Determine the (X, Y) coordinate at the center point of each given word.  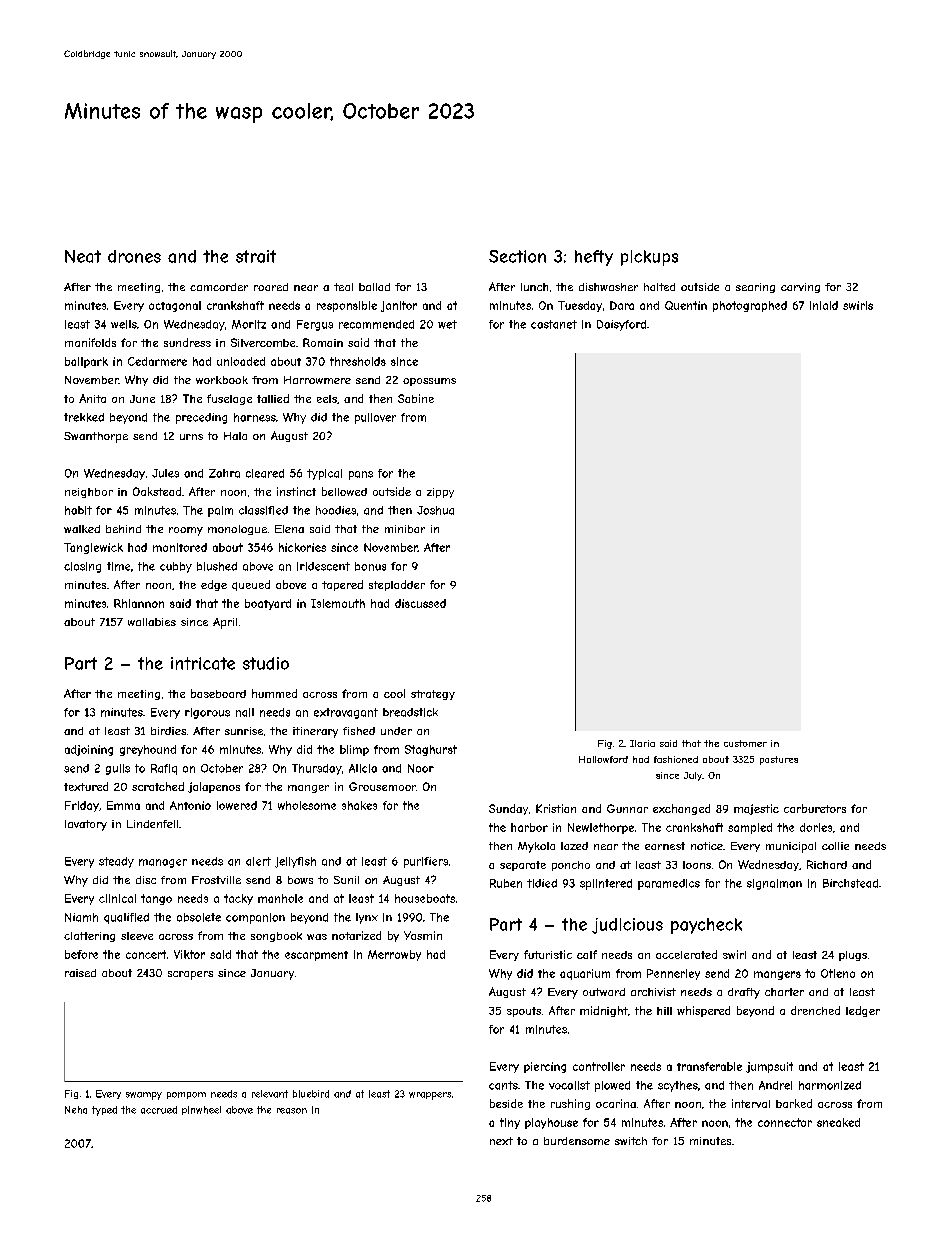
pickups (649, 258)
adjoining (89, 750)
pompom (186, 1095)
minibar (405, 529)
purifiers (426, 862)
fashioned (676, 759)
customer (745, 743)
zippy (440, 493)
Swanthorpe (96, 437)
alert (258, 861)
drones (134, 256)
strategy (433, 695)
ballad (374, 287)
